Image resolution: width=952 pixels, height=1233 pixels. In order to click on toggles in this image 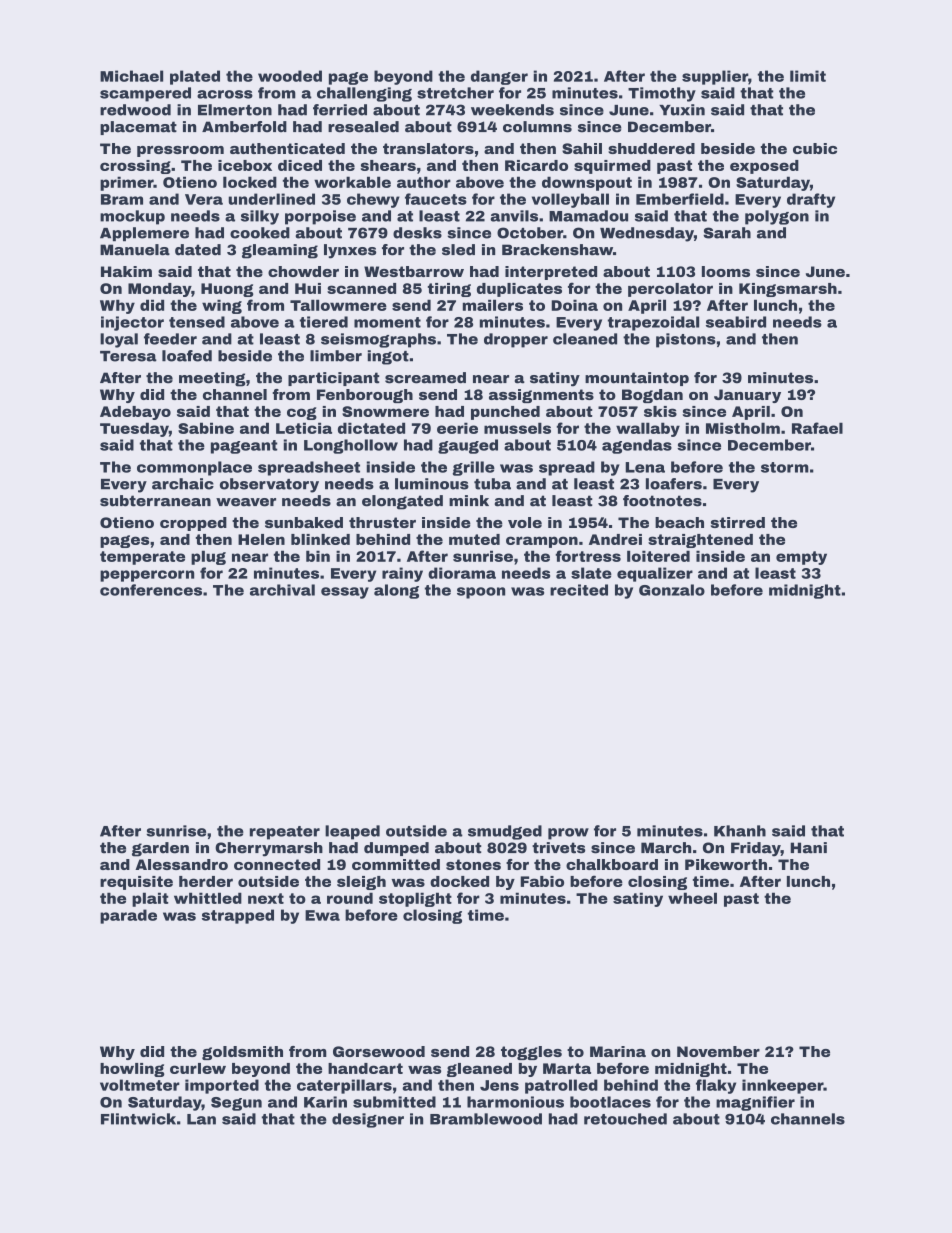, I will do `click(531, 1053)`.
